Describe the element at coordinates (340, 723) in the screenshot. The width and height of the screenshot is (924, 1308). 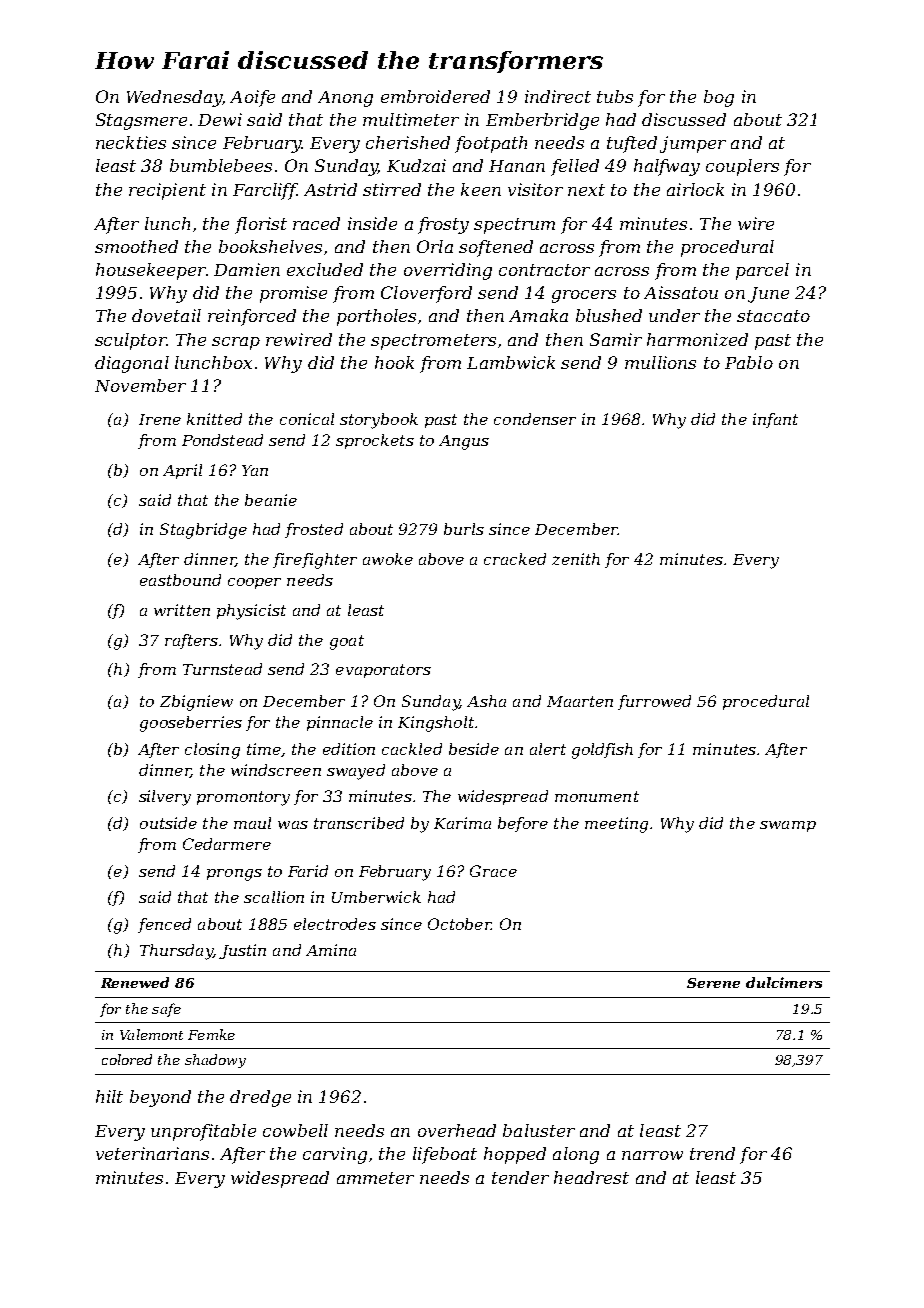
I see `pinnacle` at that location.
